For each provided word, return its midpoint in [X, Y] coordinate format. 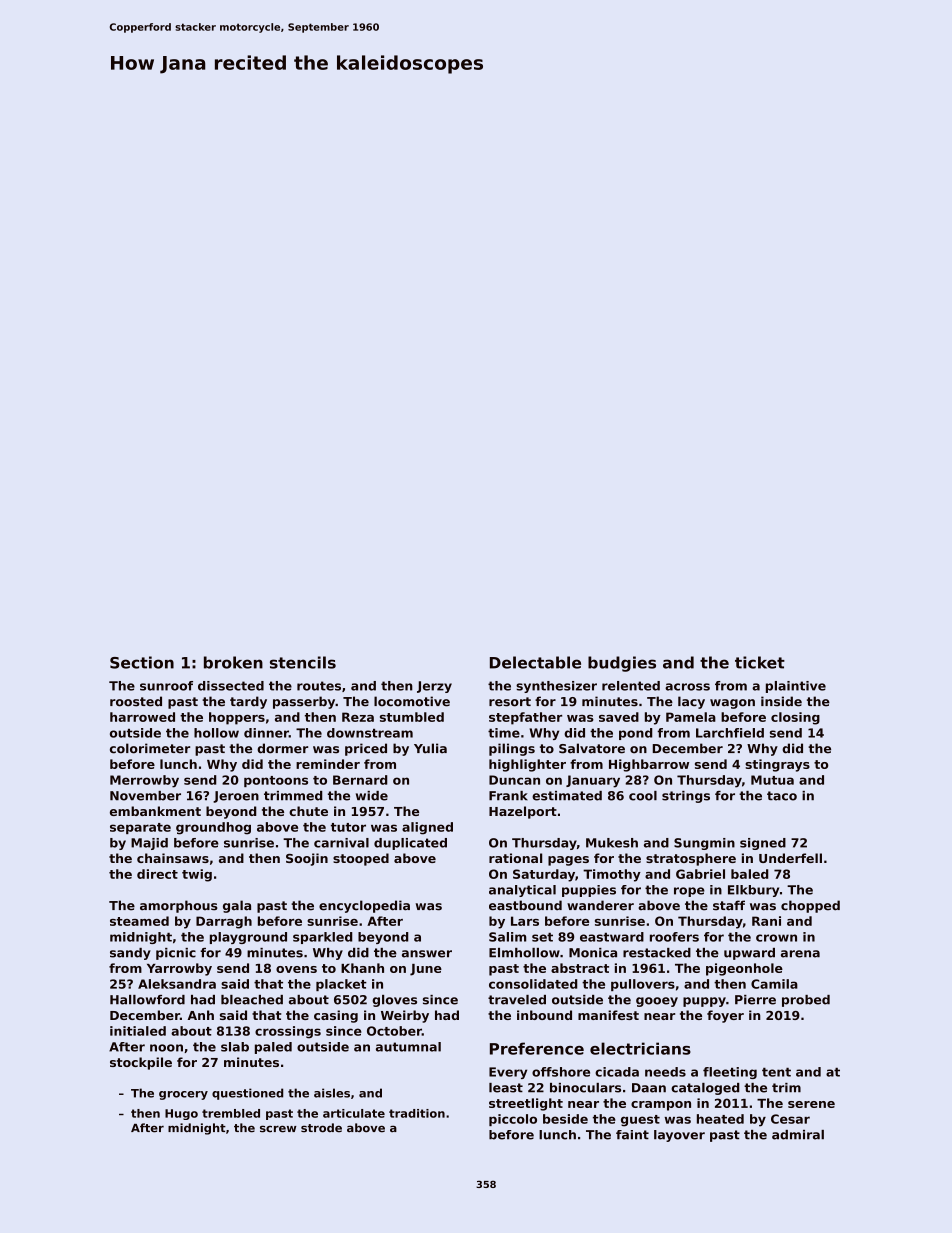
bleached [252, 1000]
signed [763, 844]
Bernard [360, 780]
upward [749, 954]
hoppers [237, 718]
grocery [183, 1095]
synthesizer [556, 687]
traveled [517, 1000]
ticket [760, 662]
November [145, 796]
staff [729, 905]
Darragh [224, 922]
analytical [522, 891]
